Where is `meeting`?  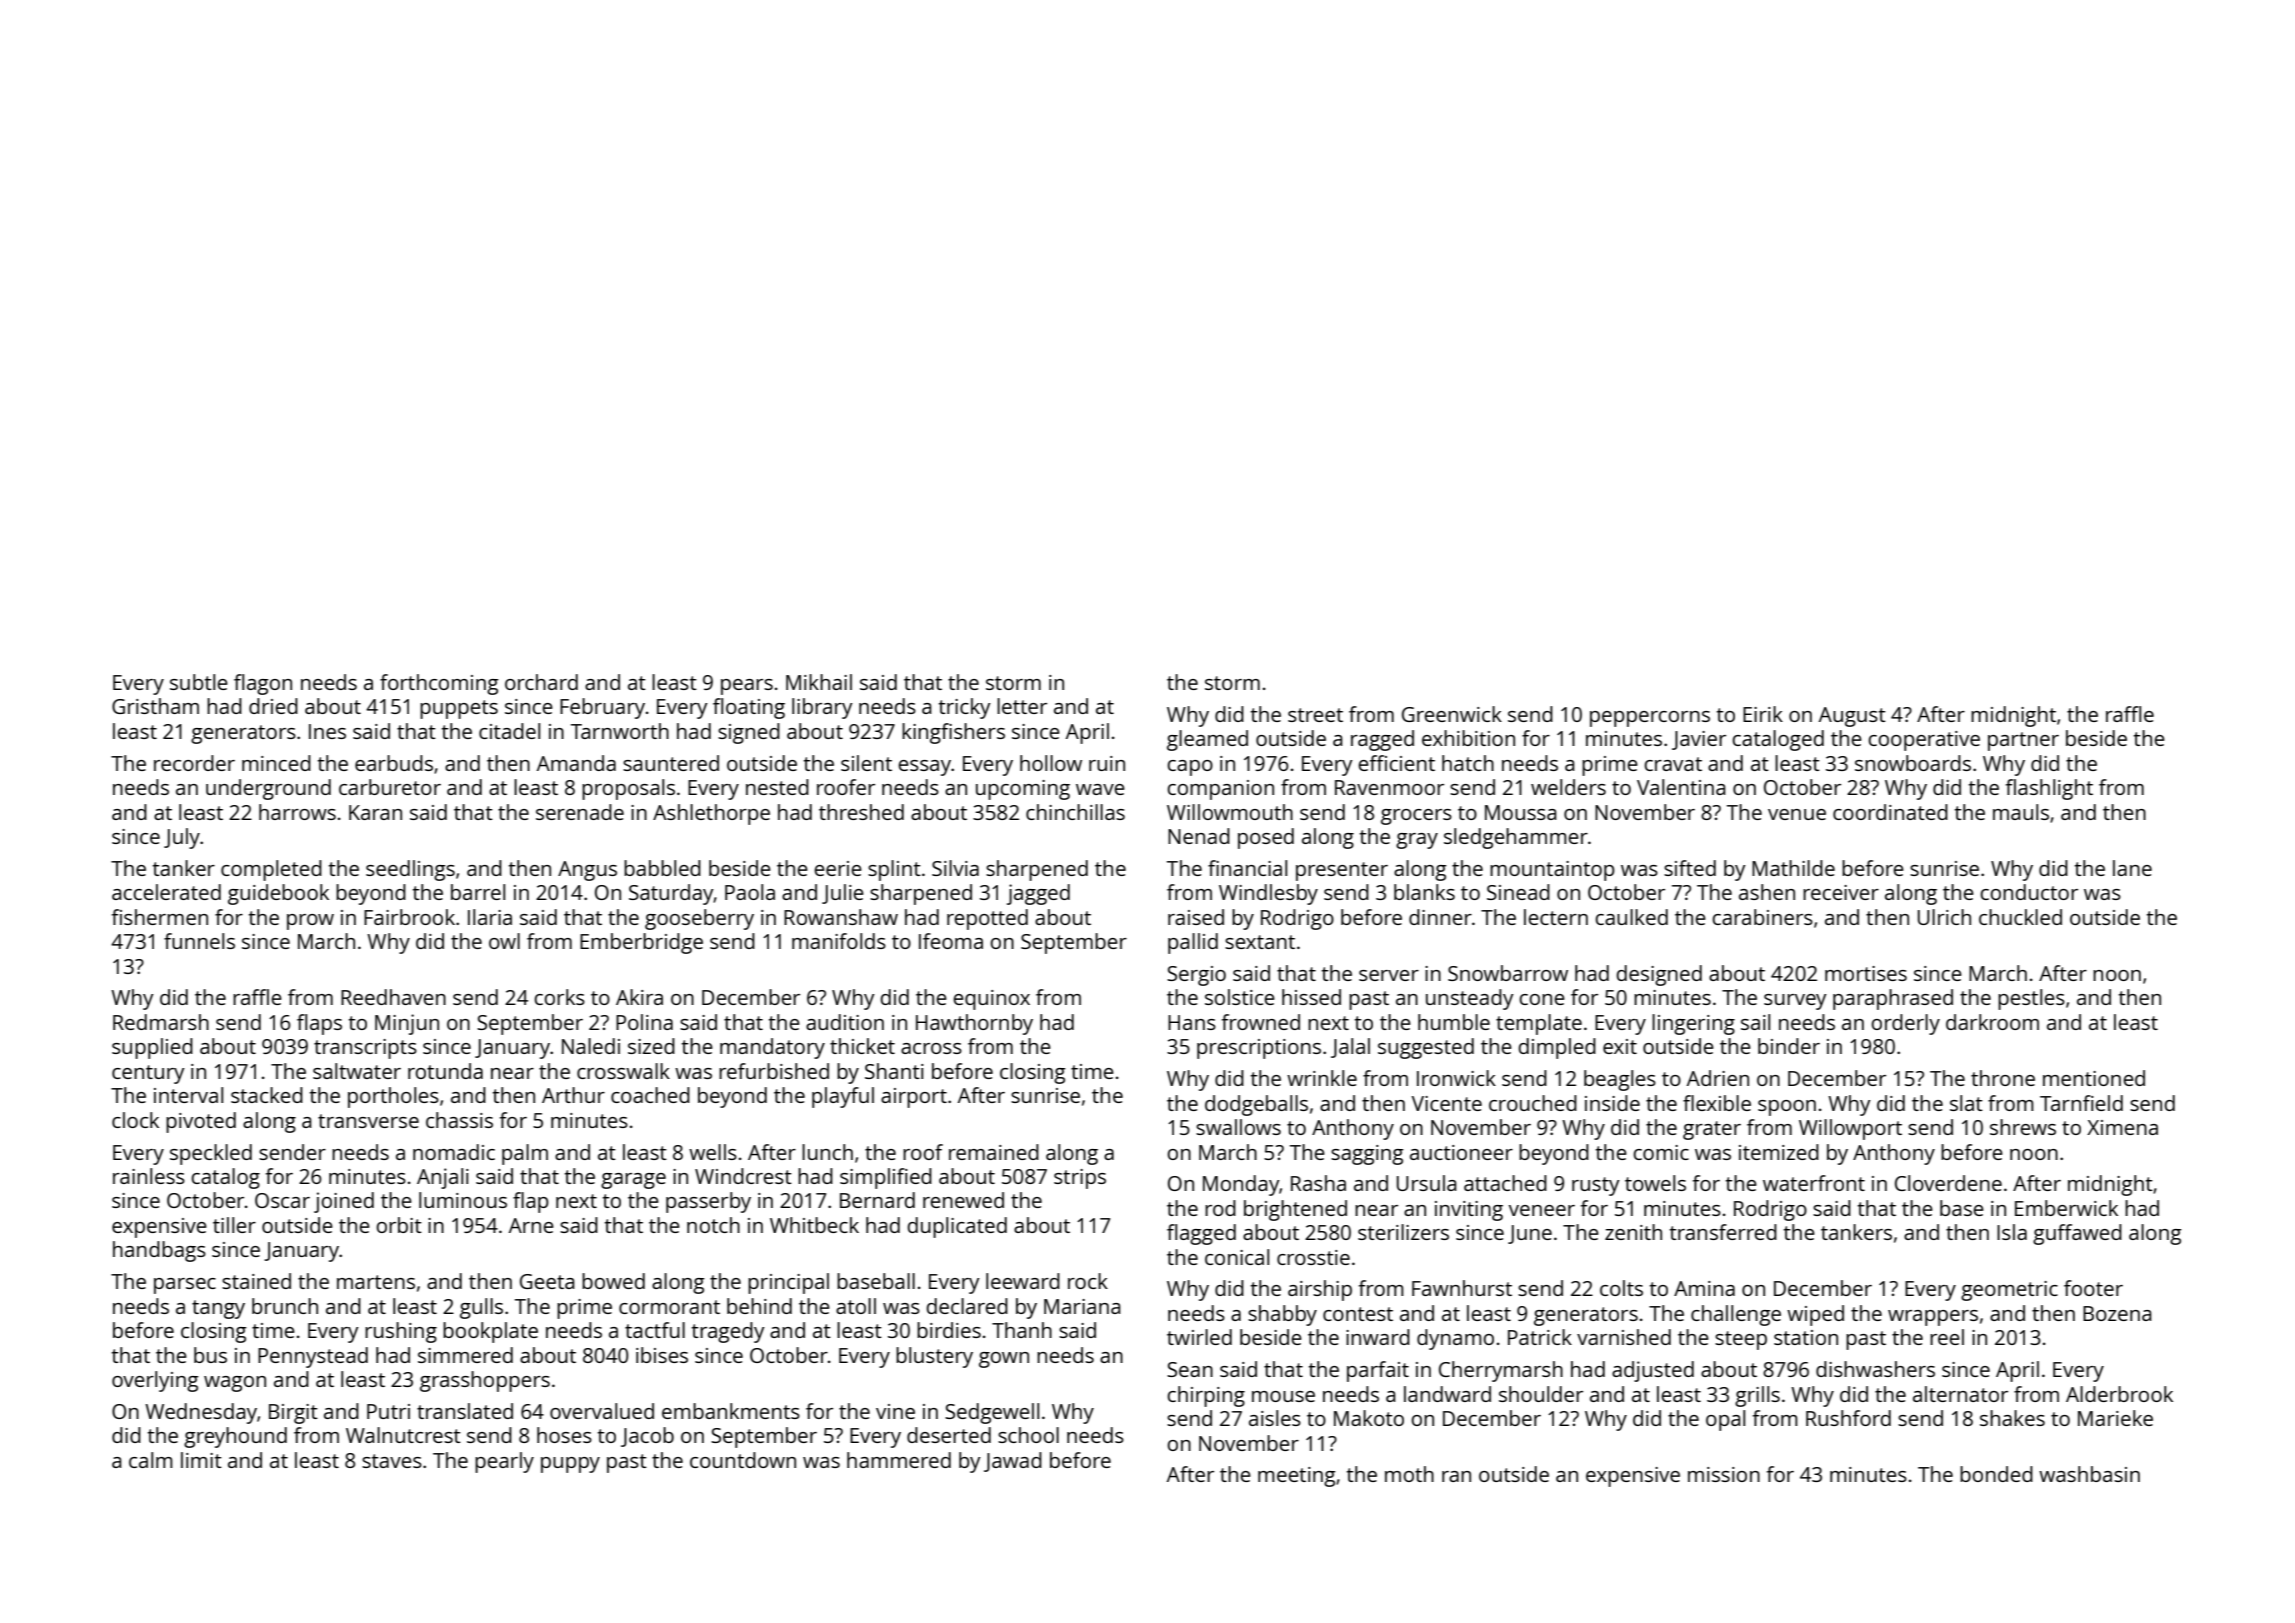 meeting is located at coordinates (1297, 1477).
